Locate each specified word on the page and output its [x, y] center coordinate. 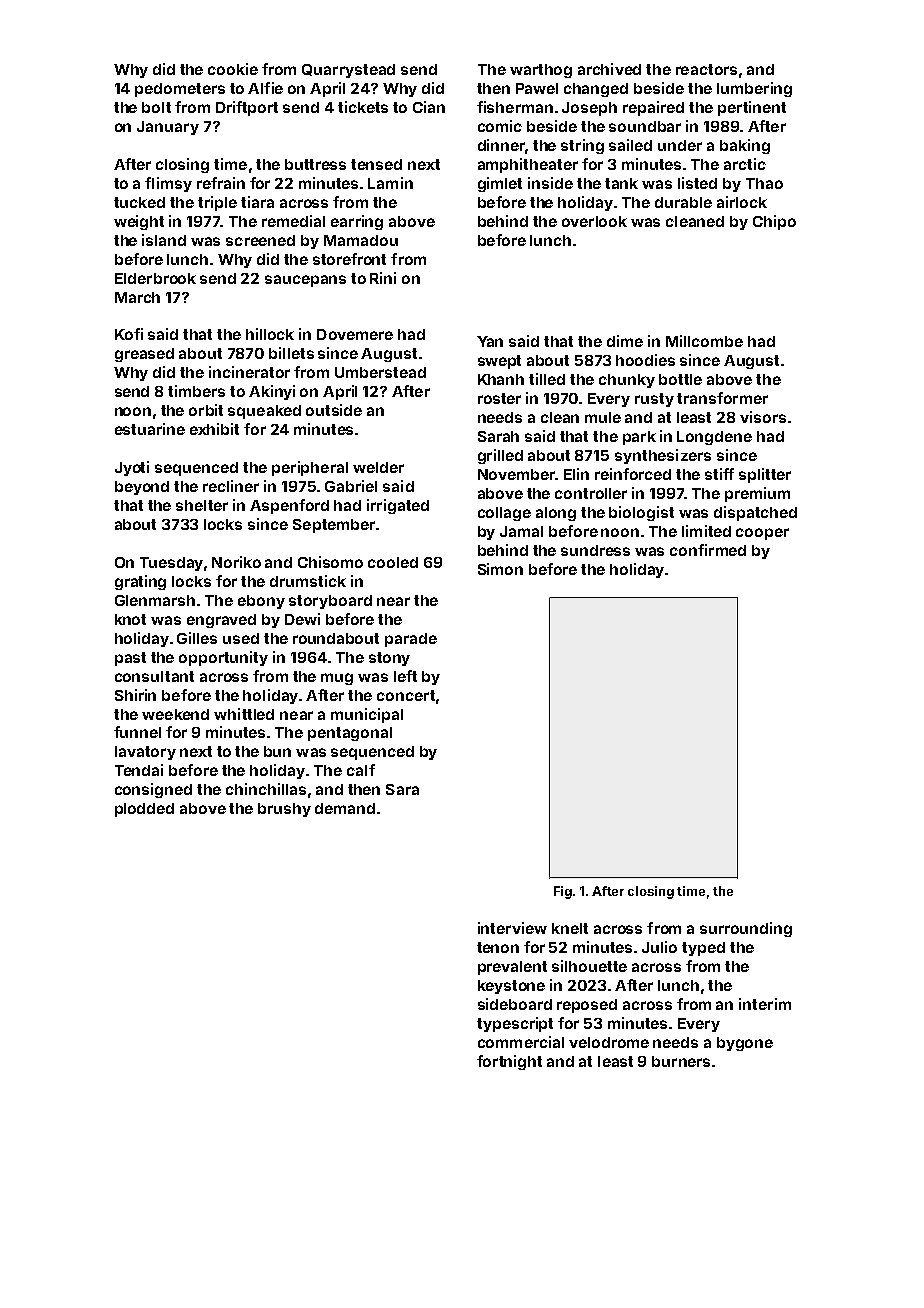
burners [681, 1061]
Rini [383, 278]
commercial [521, 1042]
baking [745, 146]
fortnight [509, 1062]
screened [260, 240]
